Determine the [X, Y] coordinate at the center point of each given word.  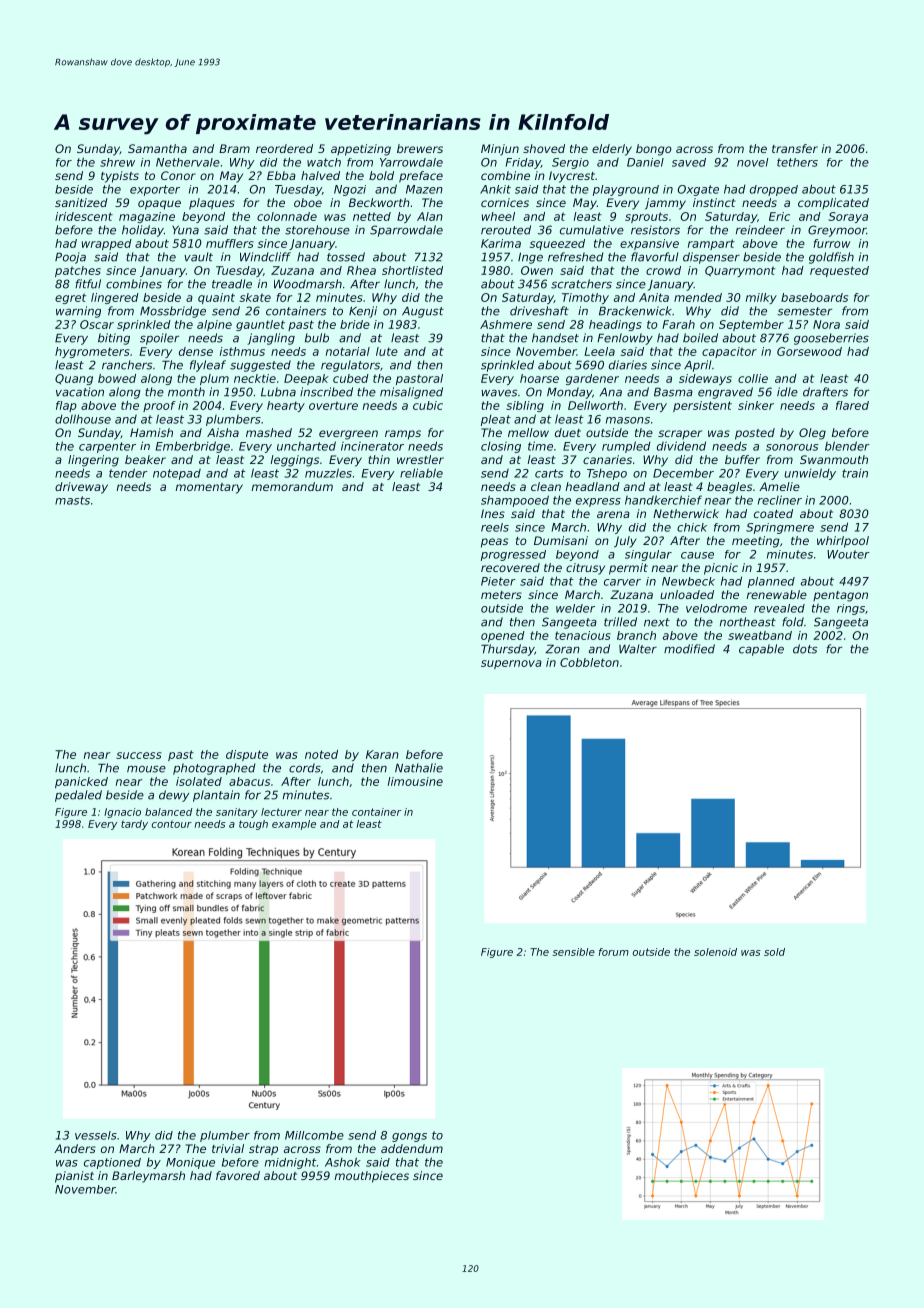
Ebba [281, 175]
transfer [795, 148]
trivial [228, 1148]
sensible [574, 952]
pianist [74, 1177]
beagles [729, 488]
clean [546, 486]
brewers [420, 148]
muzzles [328, 473]
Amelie [779, 486]
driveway [81, 488]
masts [72, 500]
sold [774, 952]
